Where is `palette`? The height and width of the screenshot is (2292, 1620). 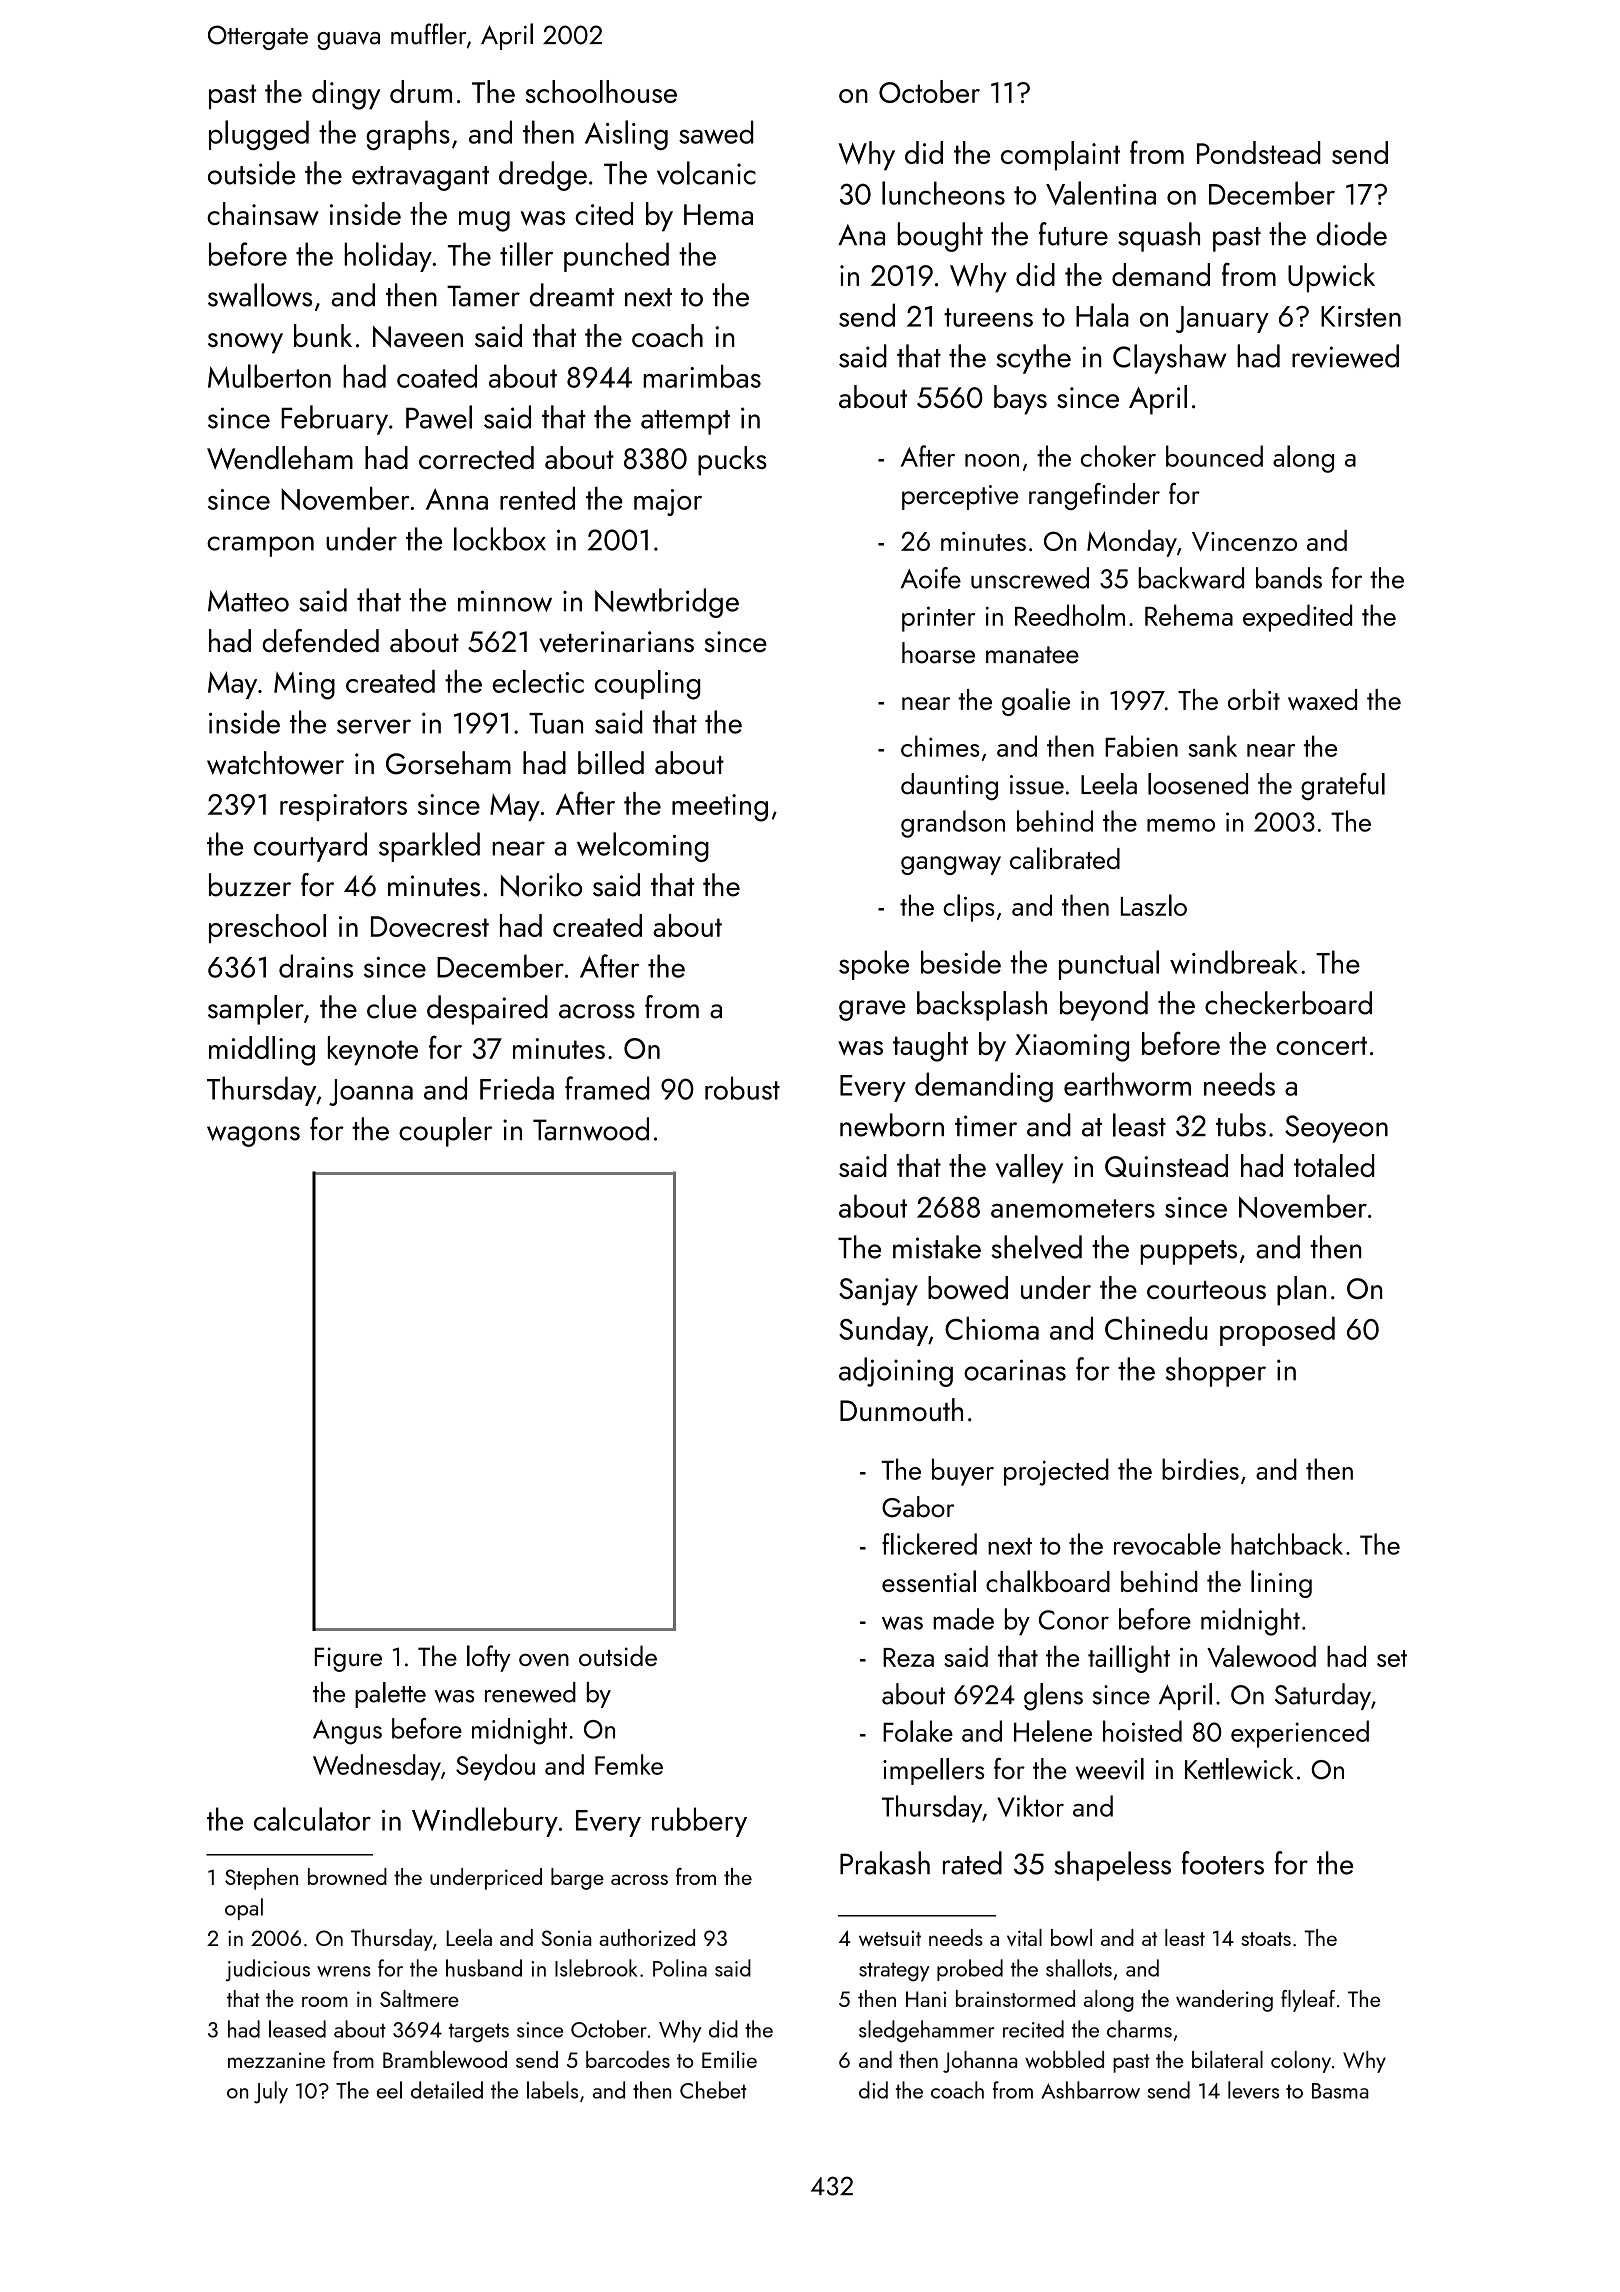
palette is located at coordinates (390, 1695).
